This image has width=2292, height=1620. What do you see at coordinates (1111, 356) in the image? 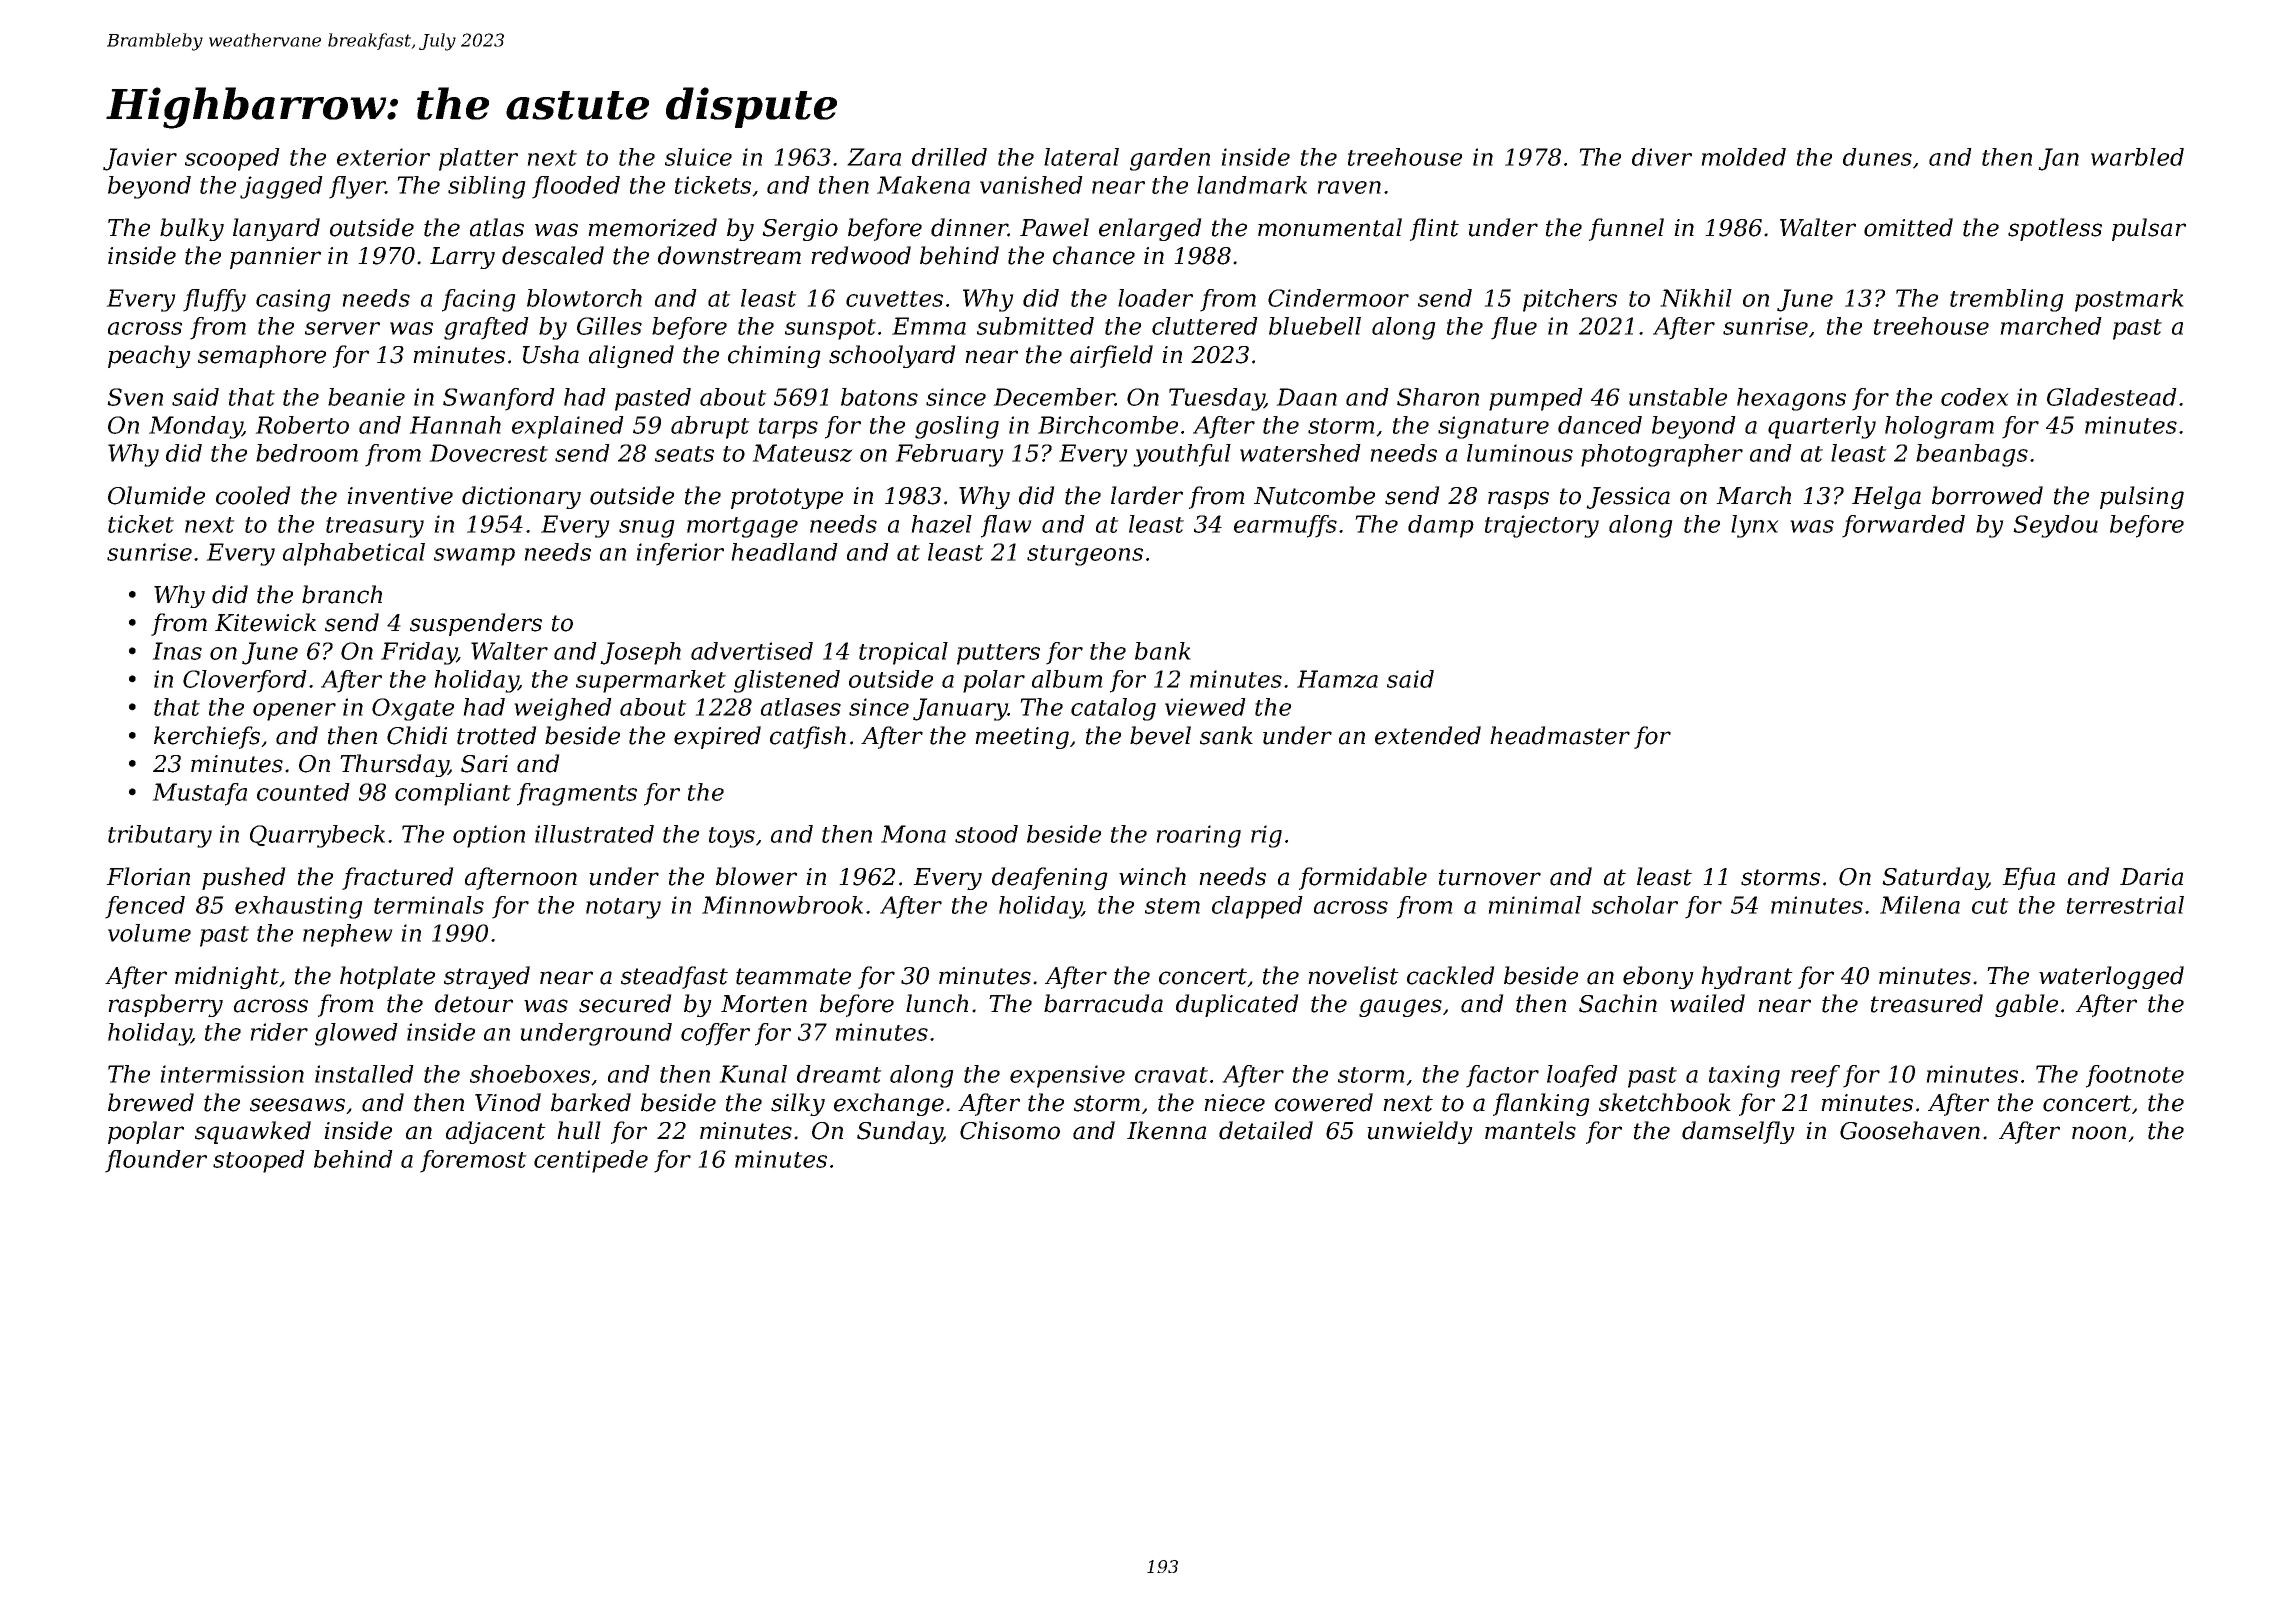
I see `airfield` at bounding box center [1111, 356].
